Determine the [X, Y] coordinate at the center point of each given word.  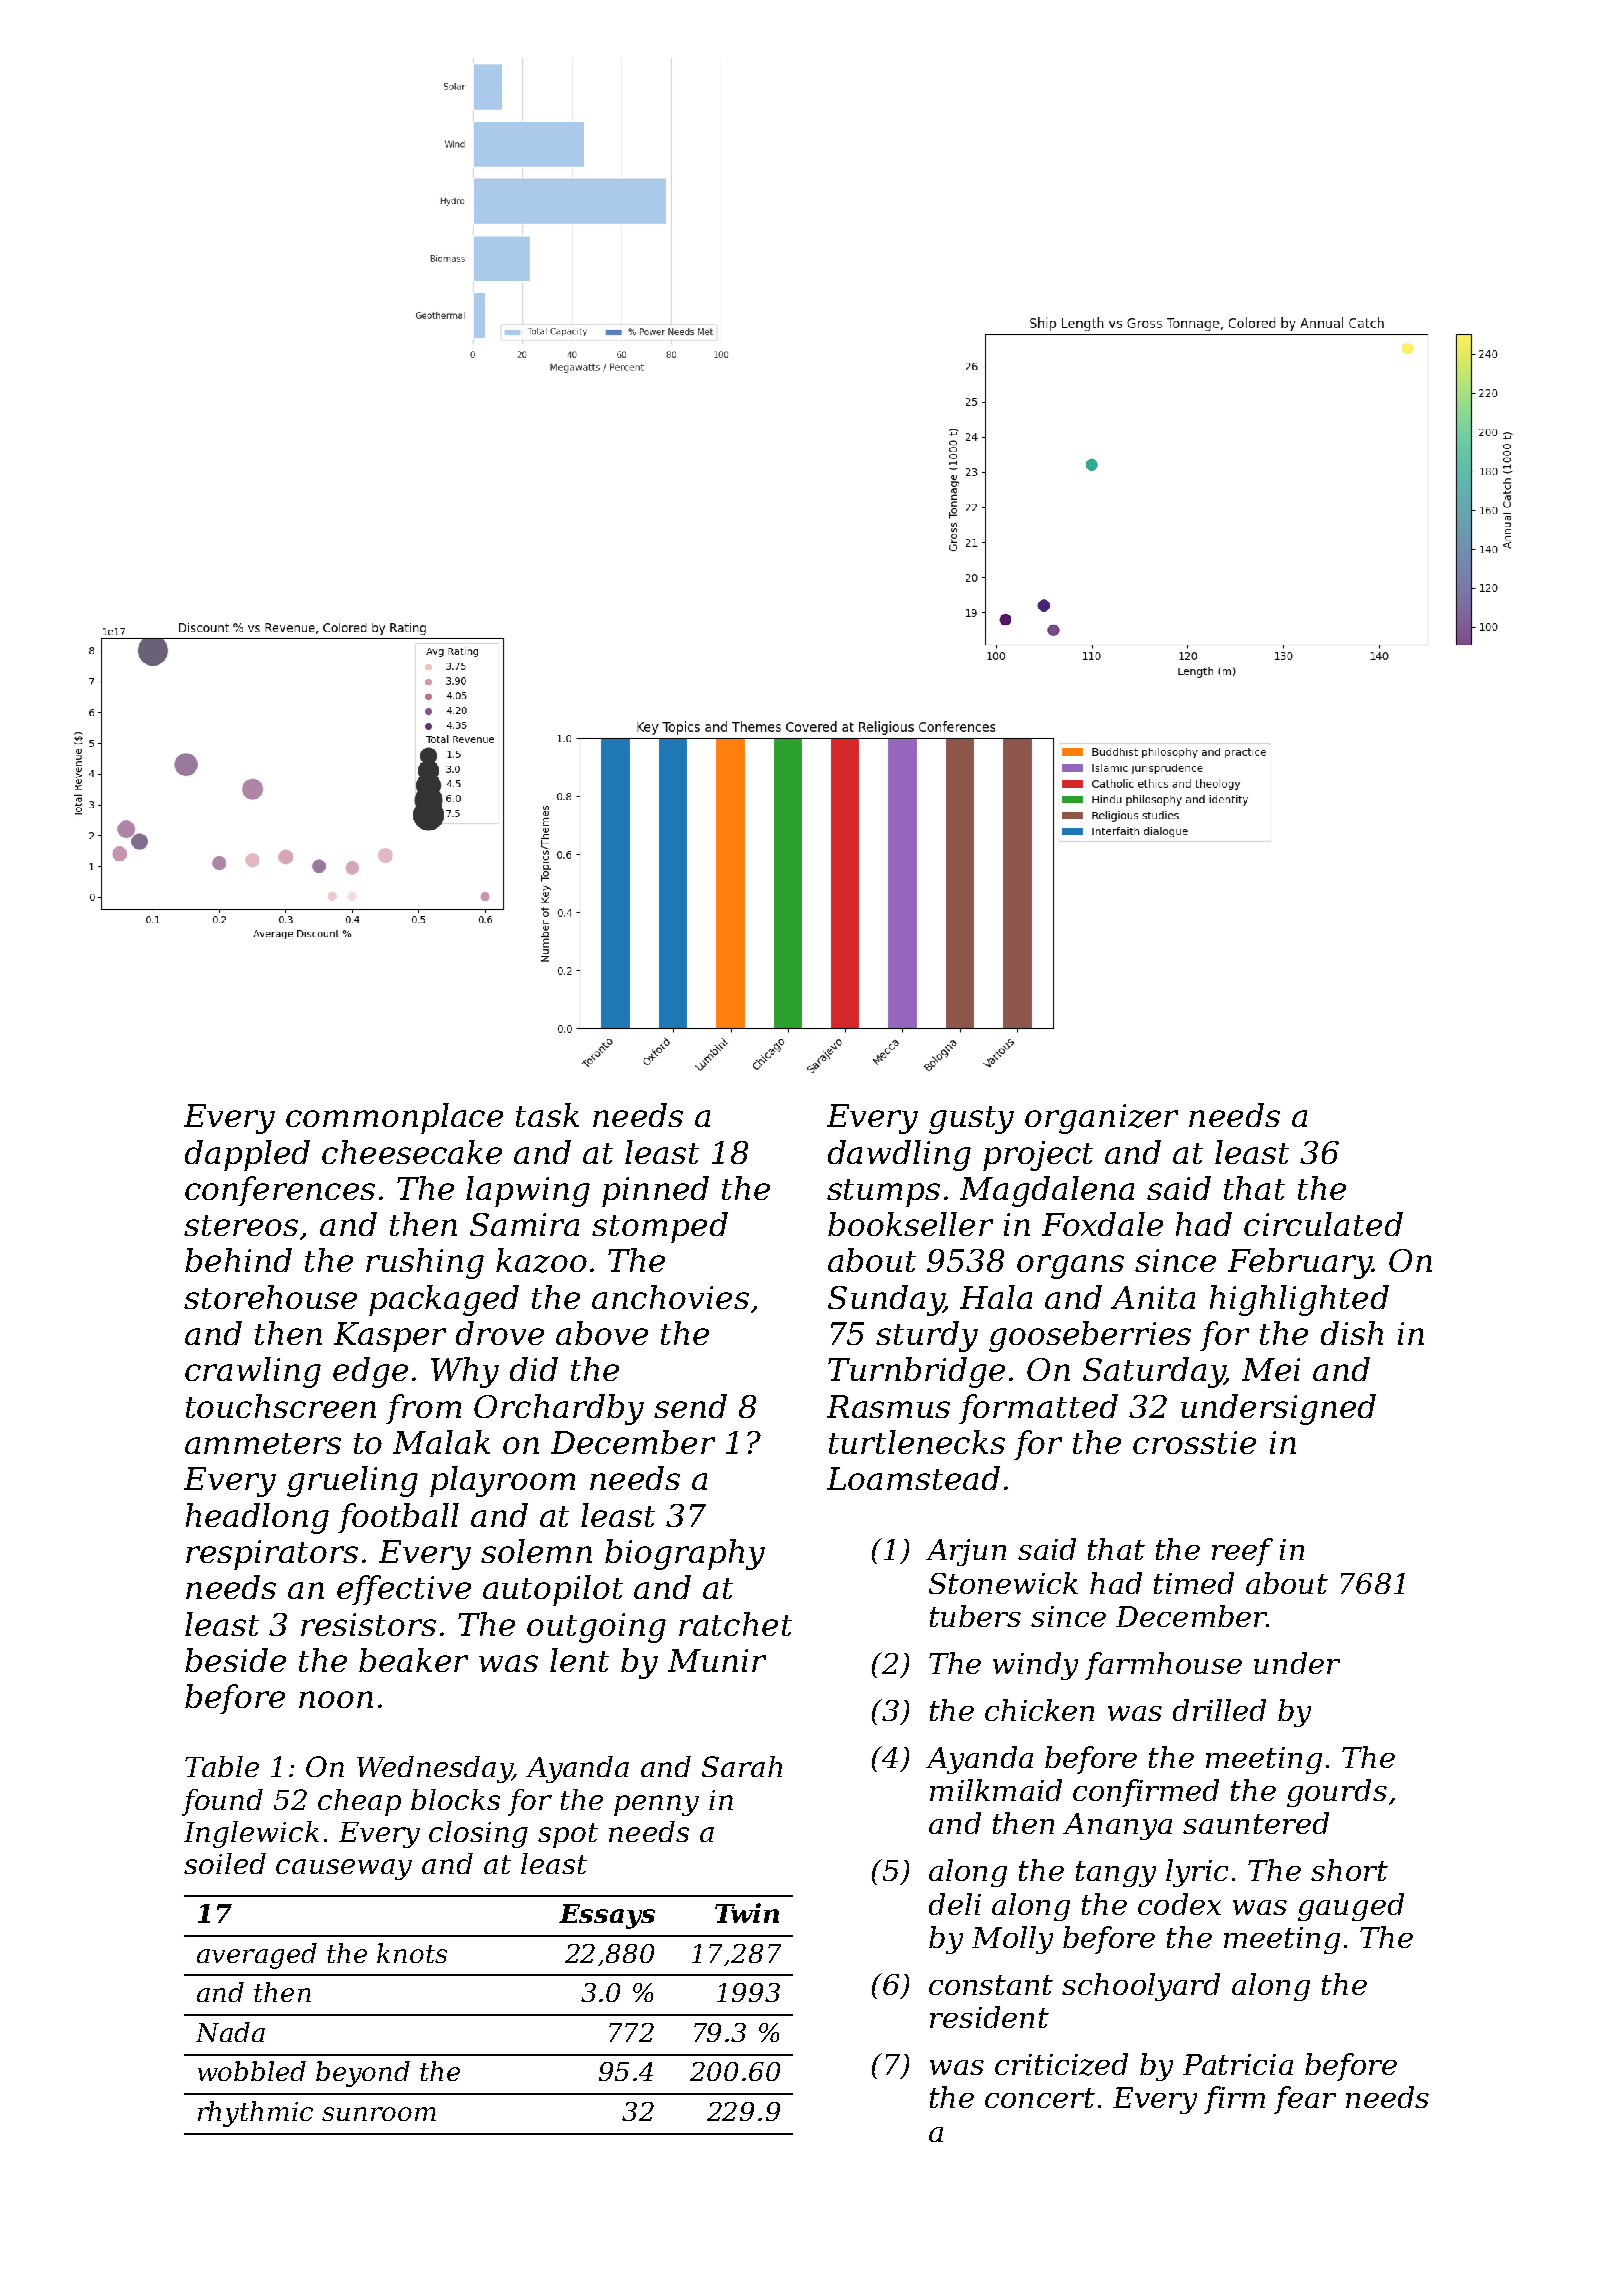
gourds [1337, 1793]
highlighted [1299, 1300]
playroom [502, 1481]
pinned [655, 1191]
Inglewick [251, 1834]
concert [1040, 2098]
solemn [536, 1551]
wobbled [252, 2071]
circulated [1323, 1224]
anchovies [670, 1297]
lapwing [528, 1191]
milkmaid [996, 1790]
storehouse [270, 1297]
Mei [1271, 1369]
